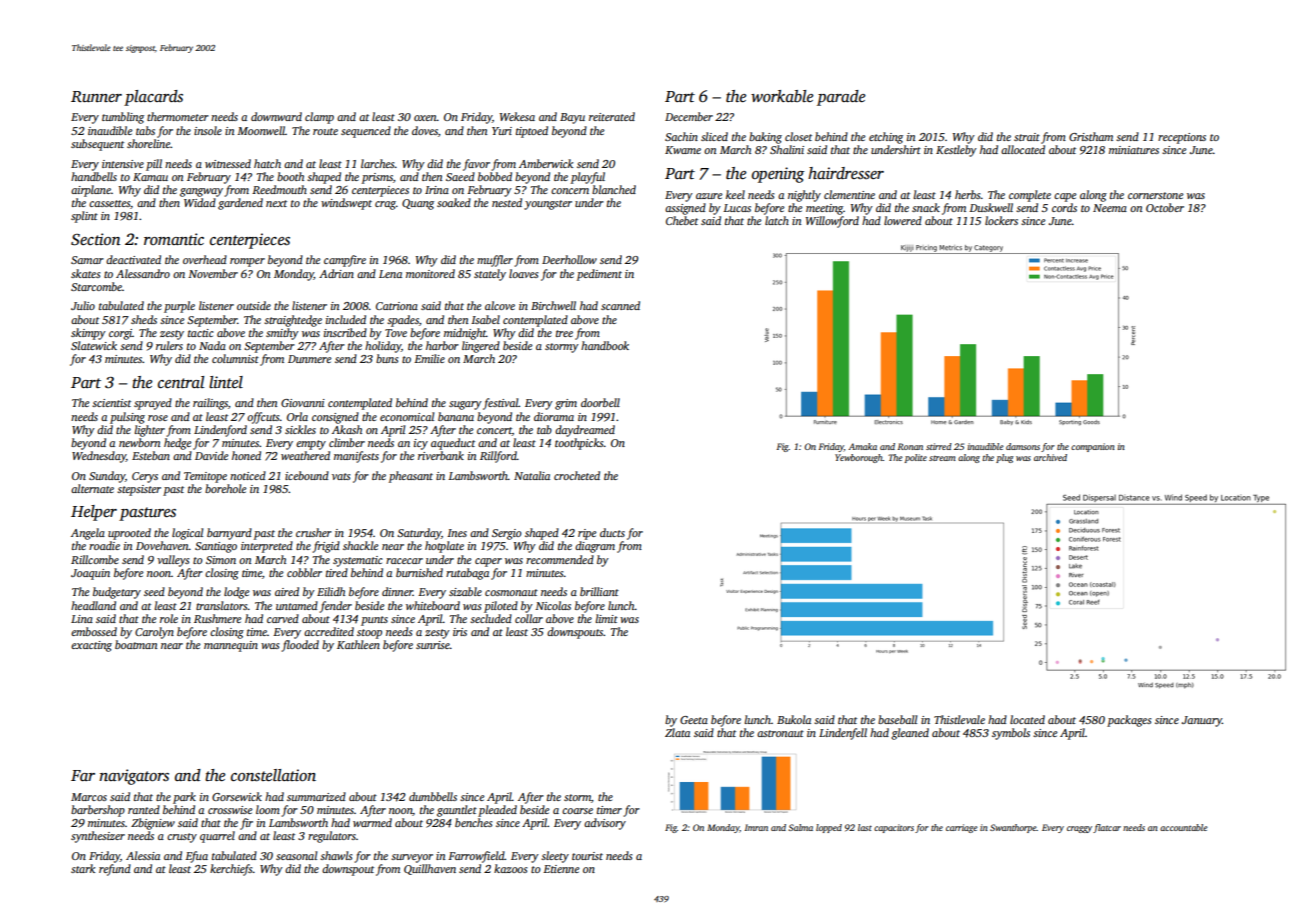 This image has width=1308, height=924. What do you see at coordinates (939, 446) in the image?
I see `stirred` at bounding box center [939, 446].
